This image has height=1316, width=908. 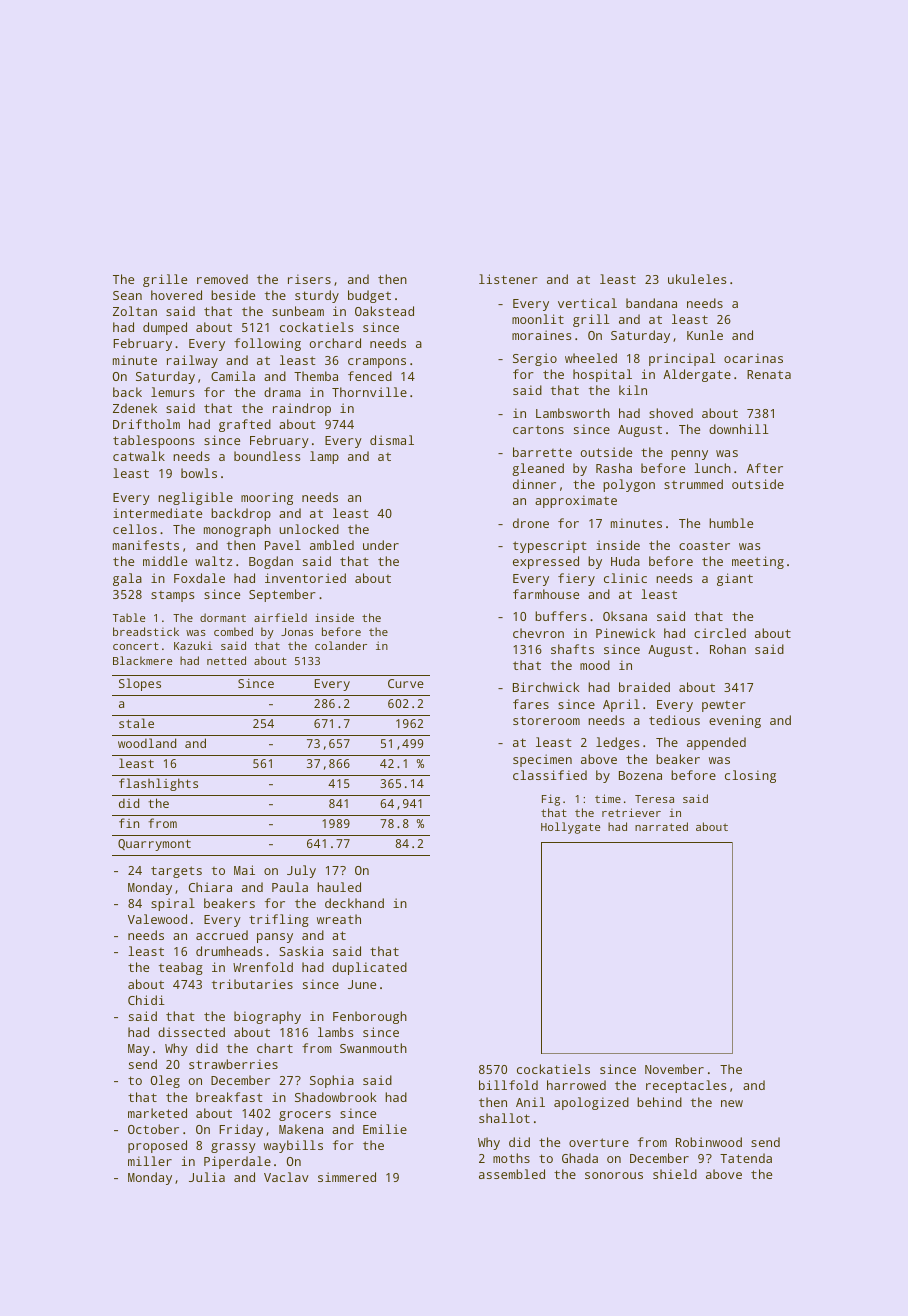 What do you see at coordinates (369, 968) in the image?
I see `duplicated` at bounding box center [369, 968].
